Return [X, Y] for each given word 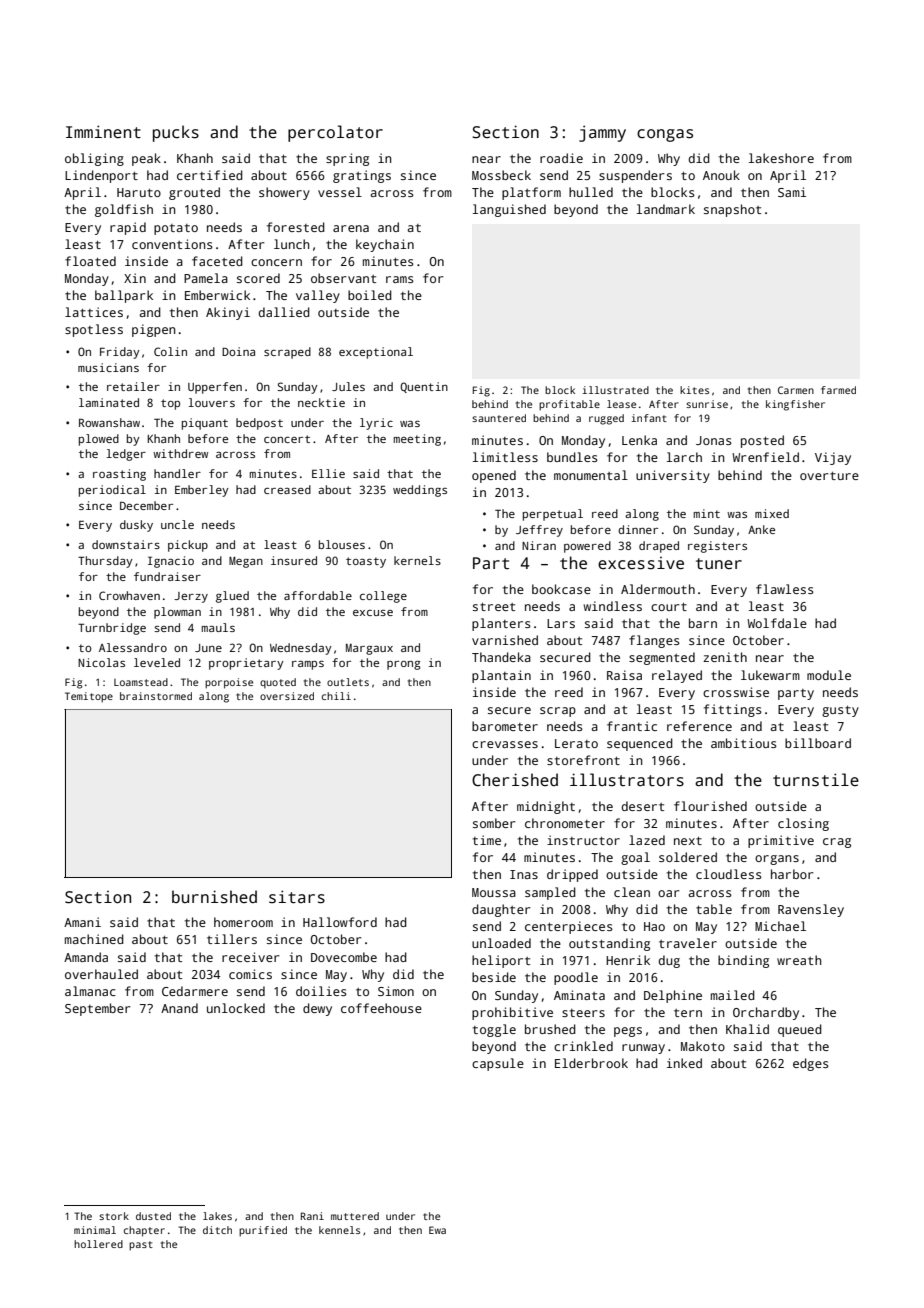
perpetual [553, 515]
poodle [576, 978]
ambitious [744, 743]
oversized [287, 696]
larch [684, 457]
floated [90, 261]
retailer [133, 386]
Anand [179, 1008]
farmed [838, 390]
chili [336, 696]
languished [509, 210]
